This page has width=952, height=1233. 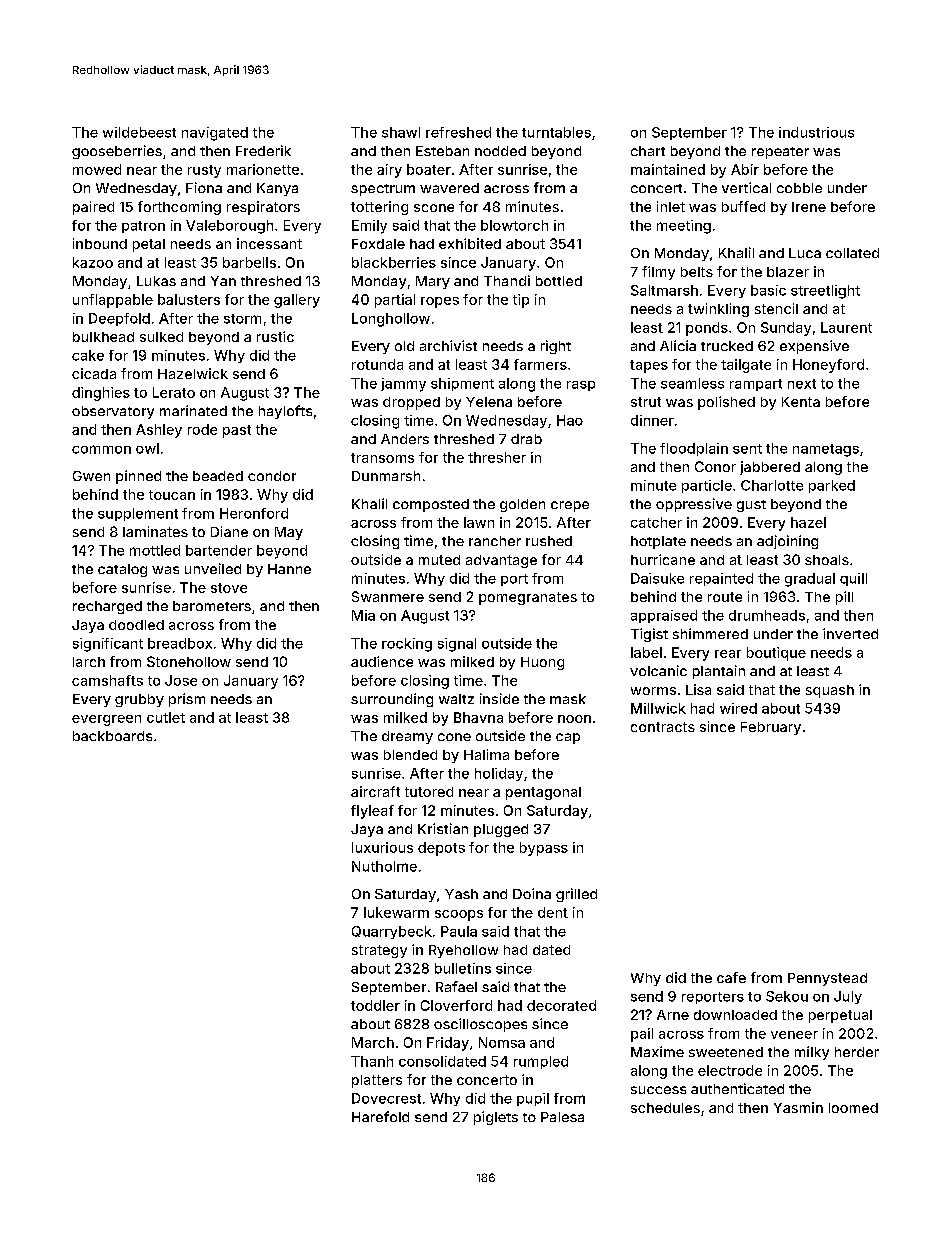 What do you see at coordinates (285, 412) in the page?
I see `haylofts` at bounding box center [285, 412].
